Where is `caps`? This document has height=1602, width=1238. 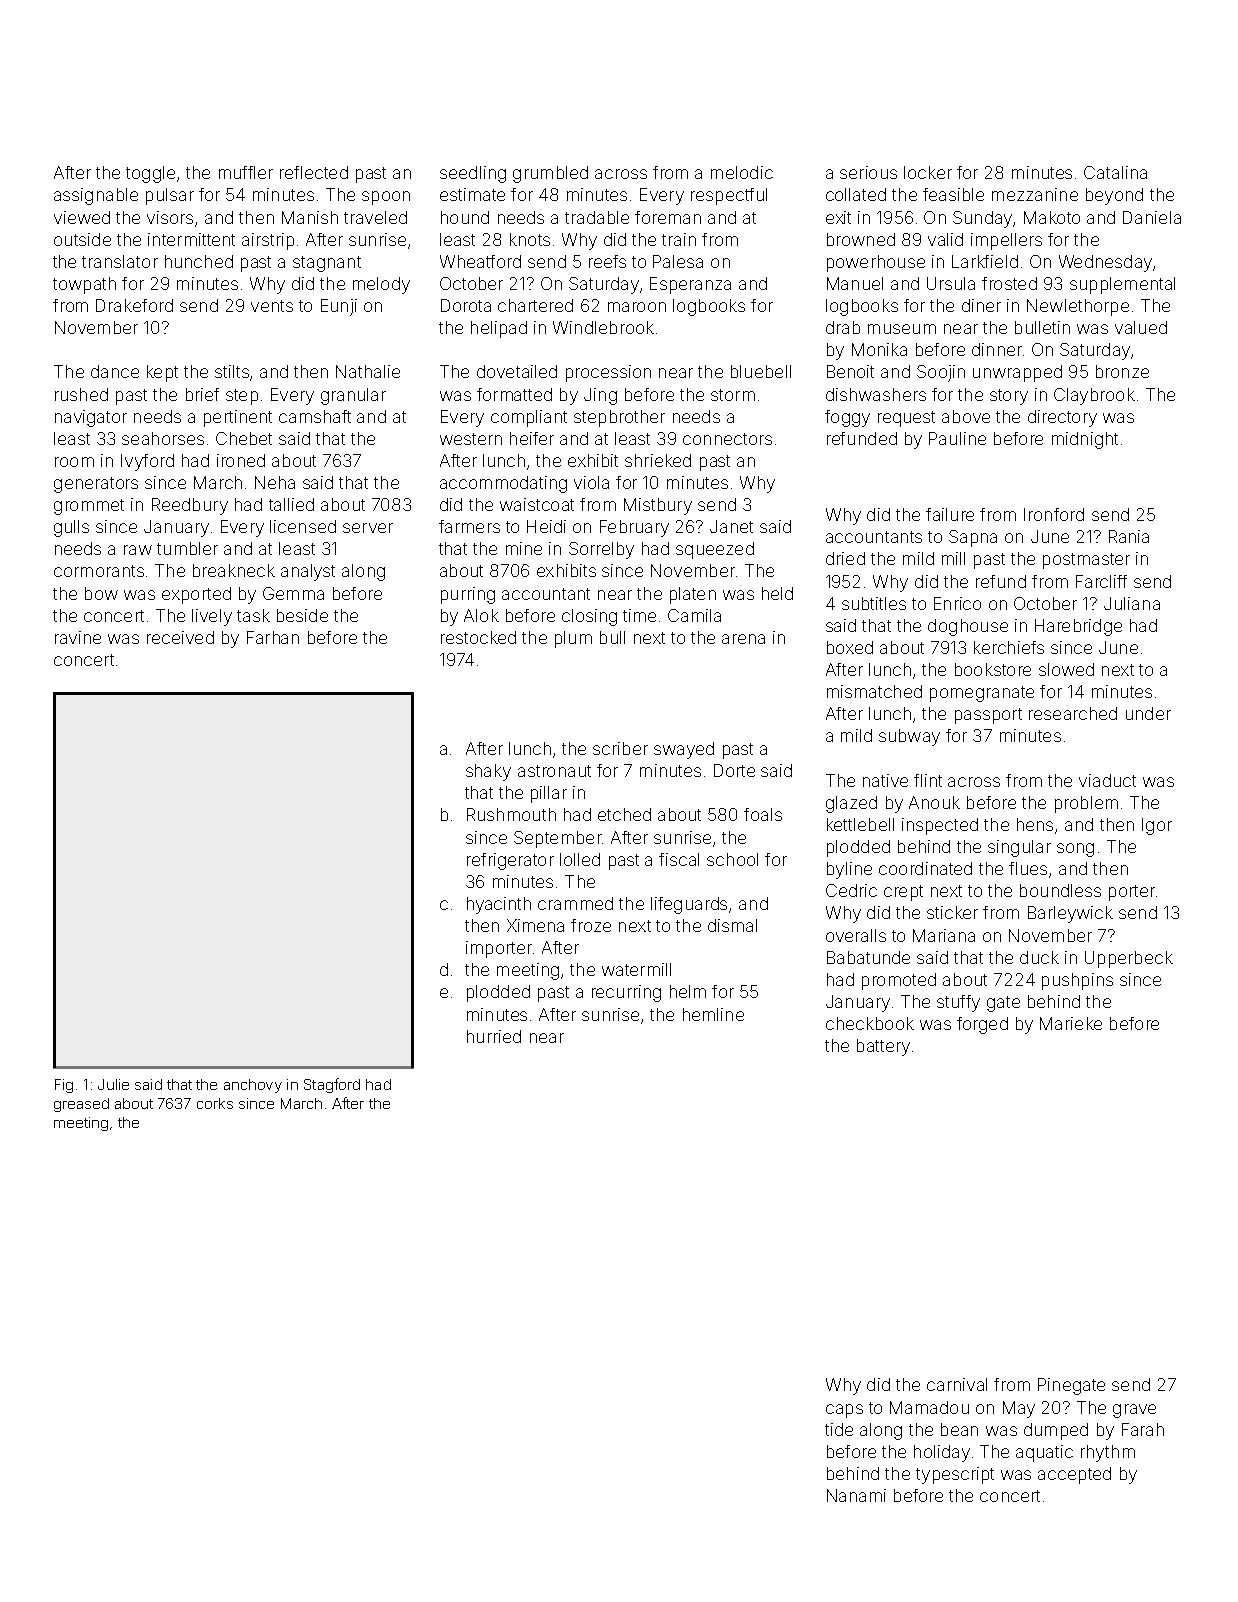
caps is located at coordinates (844, 1411).
